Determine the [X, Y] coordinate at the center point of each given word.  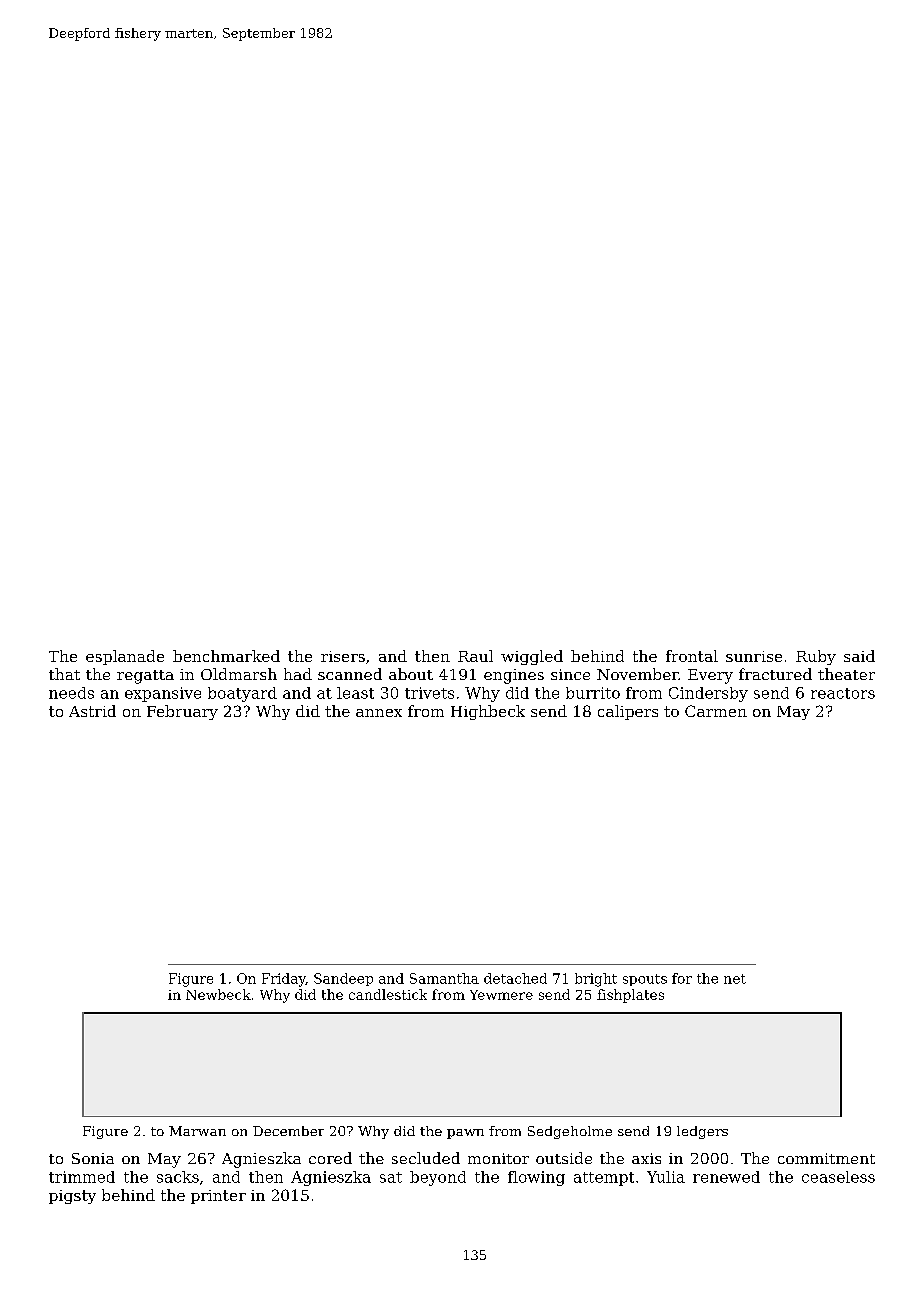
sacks [178, 1177]
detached [515, 978]
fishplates [630, 996]
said [859, 656]
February [182, 712]
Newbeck [218, 994]
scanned [350, 674]
